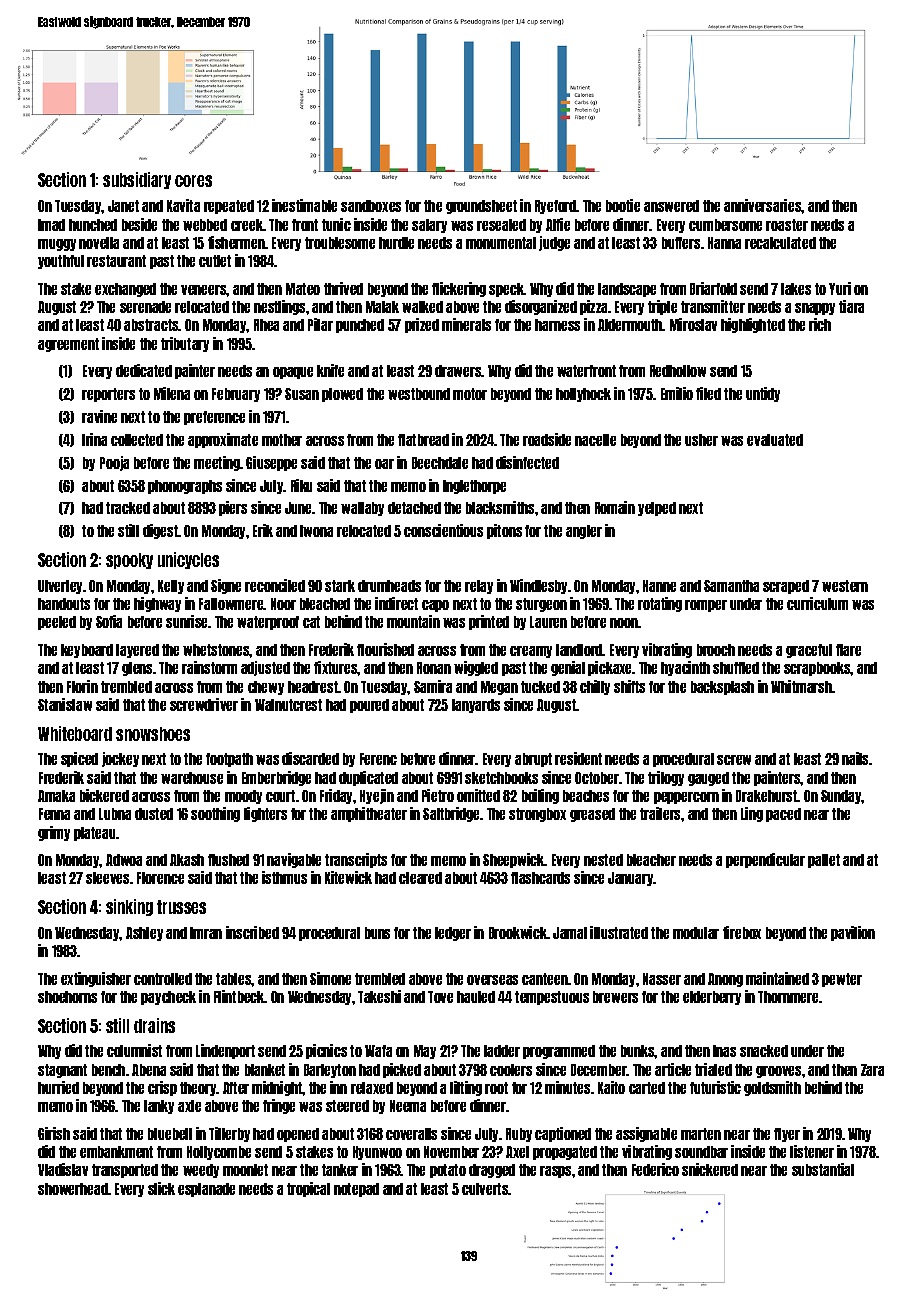 The height and width of the page is (1308, 924). I want to click on punched, so click(360, 326).
